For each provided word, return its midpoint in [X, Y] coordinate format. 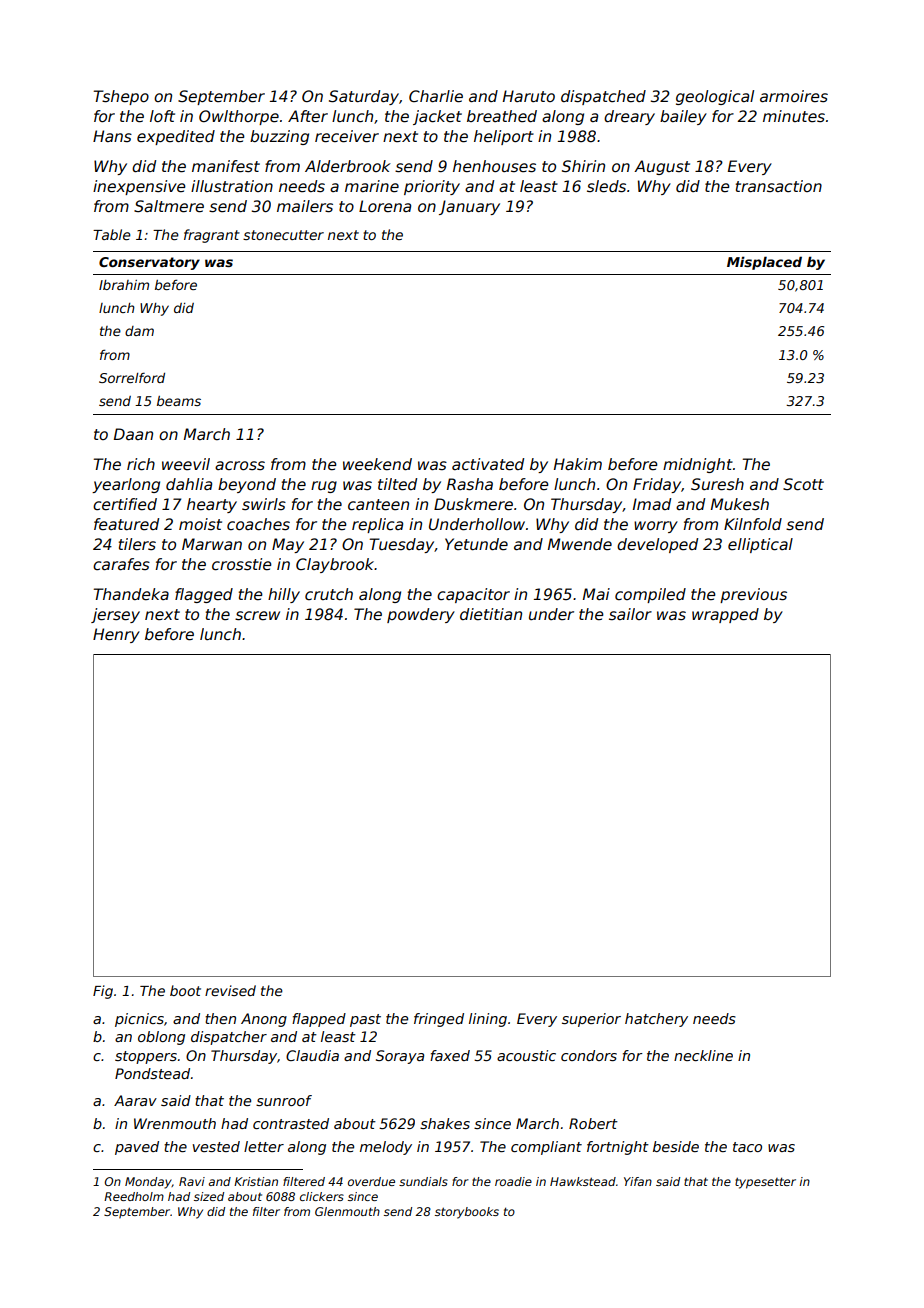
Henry [116, 635]
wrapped [725, 615]
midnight [698, 465]
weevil [186, 464]
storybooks [467, 1213]
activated [488, 464]
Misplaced [764, 263]
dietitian [491, 614]
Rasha [470, 484]
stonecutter [283, 235]
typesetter [765, 1183]
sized [209, 1196]
